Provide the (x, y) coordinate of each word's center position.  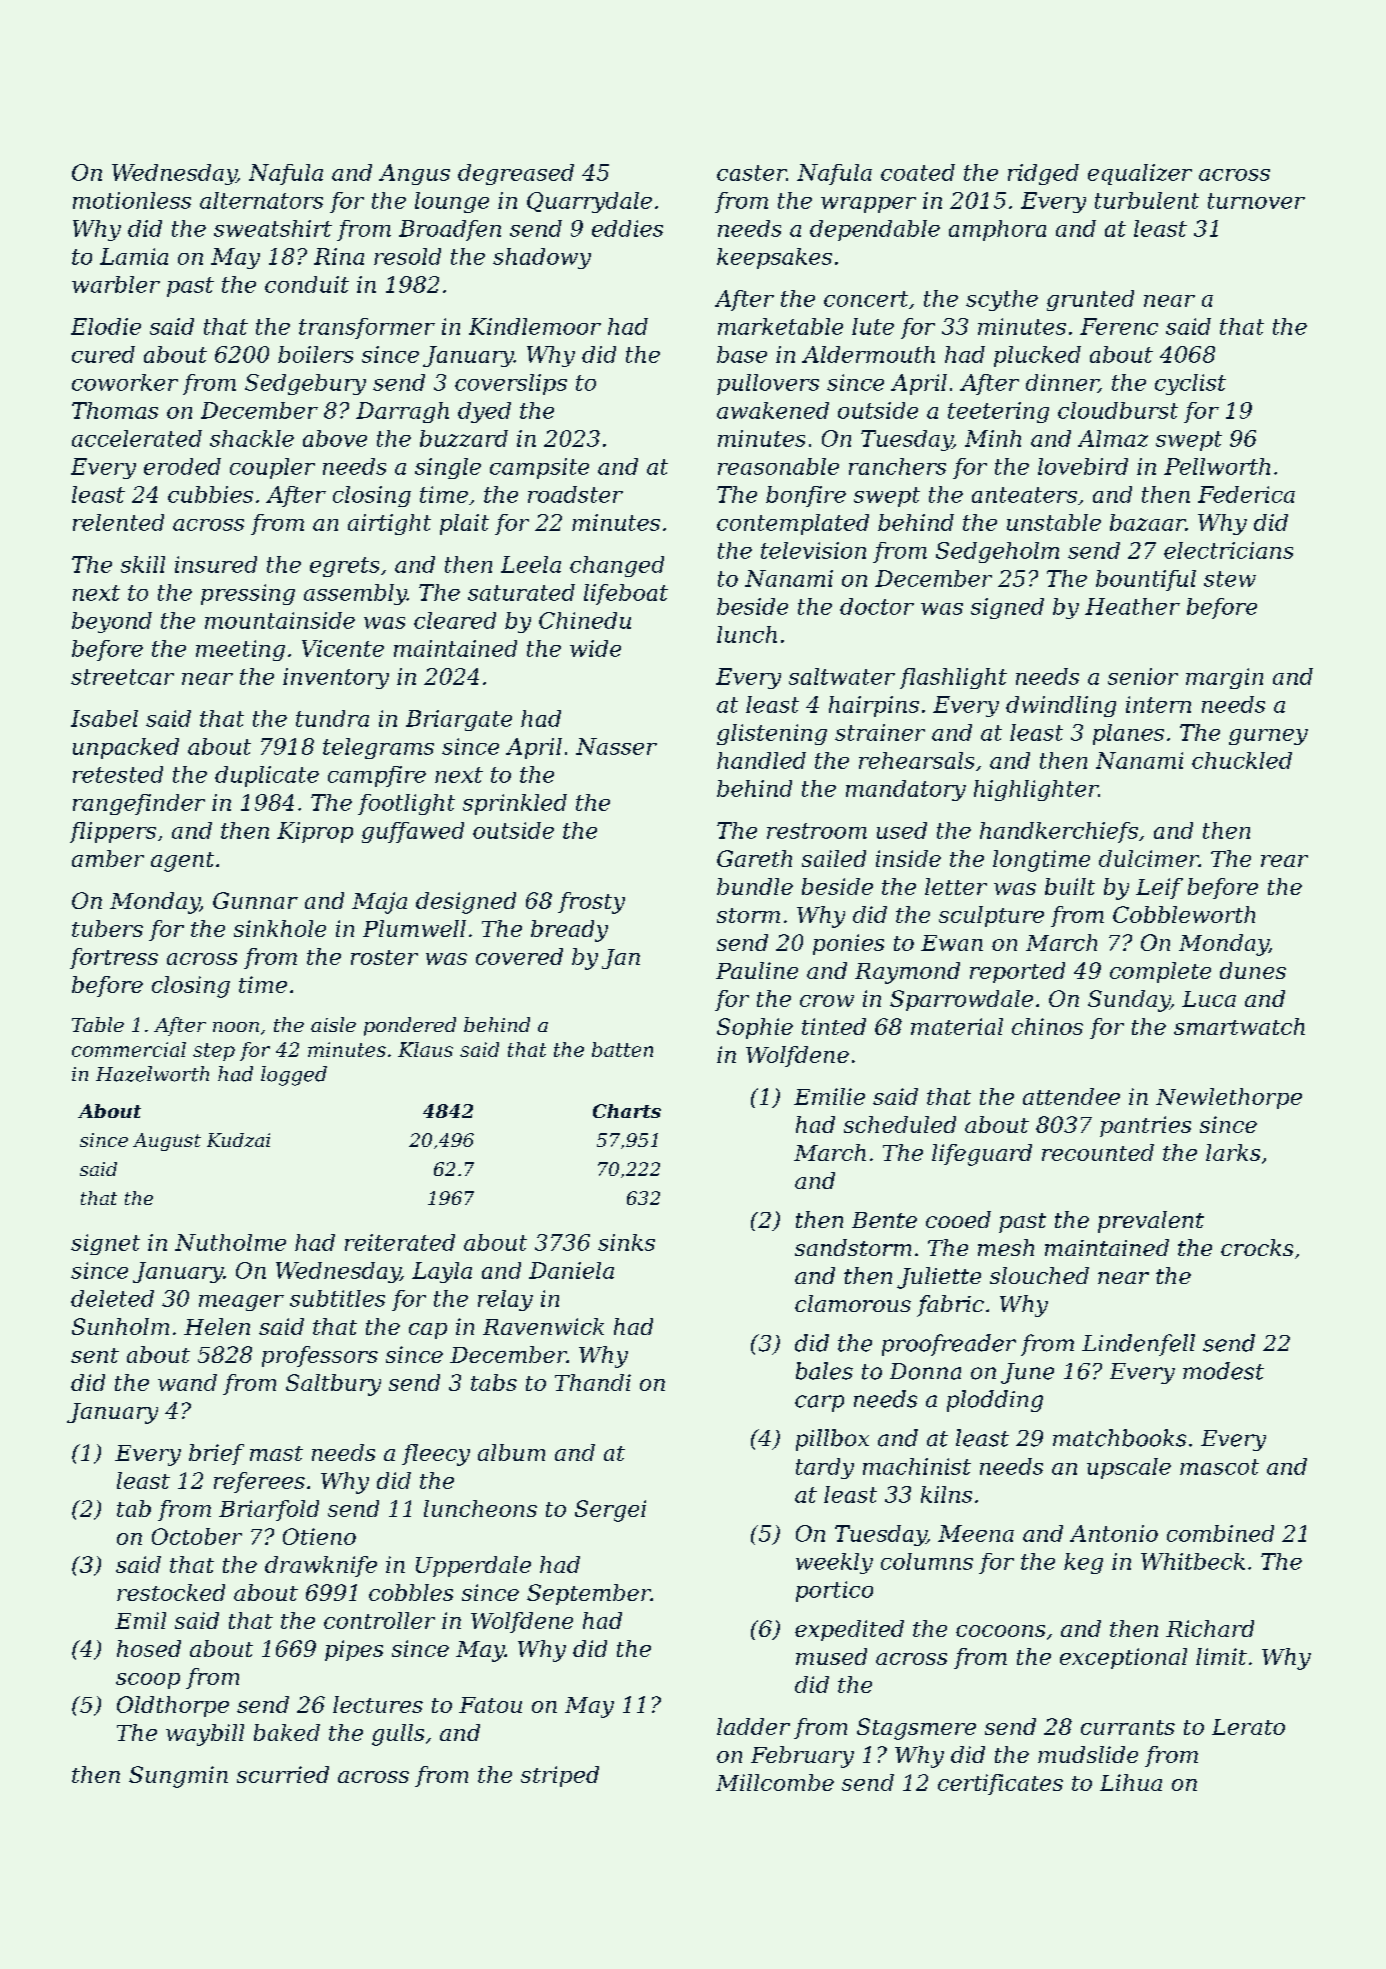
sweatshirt (273, 228)
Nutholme (230, 1242)
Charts (627, 1111)
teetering (998, 412)
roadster (575, 494)
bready (569, 931)
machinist (917, 1466)
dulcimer (1149, 858)
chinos (1047, 1026)
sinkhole (280, 928)
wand (187, 1382)
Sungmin (178, 1777)
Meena (976, 1533)
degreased (516, 174)
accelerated (137, 438)
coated (918, 172)
